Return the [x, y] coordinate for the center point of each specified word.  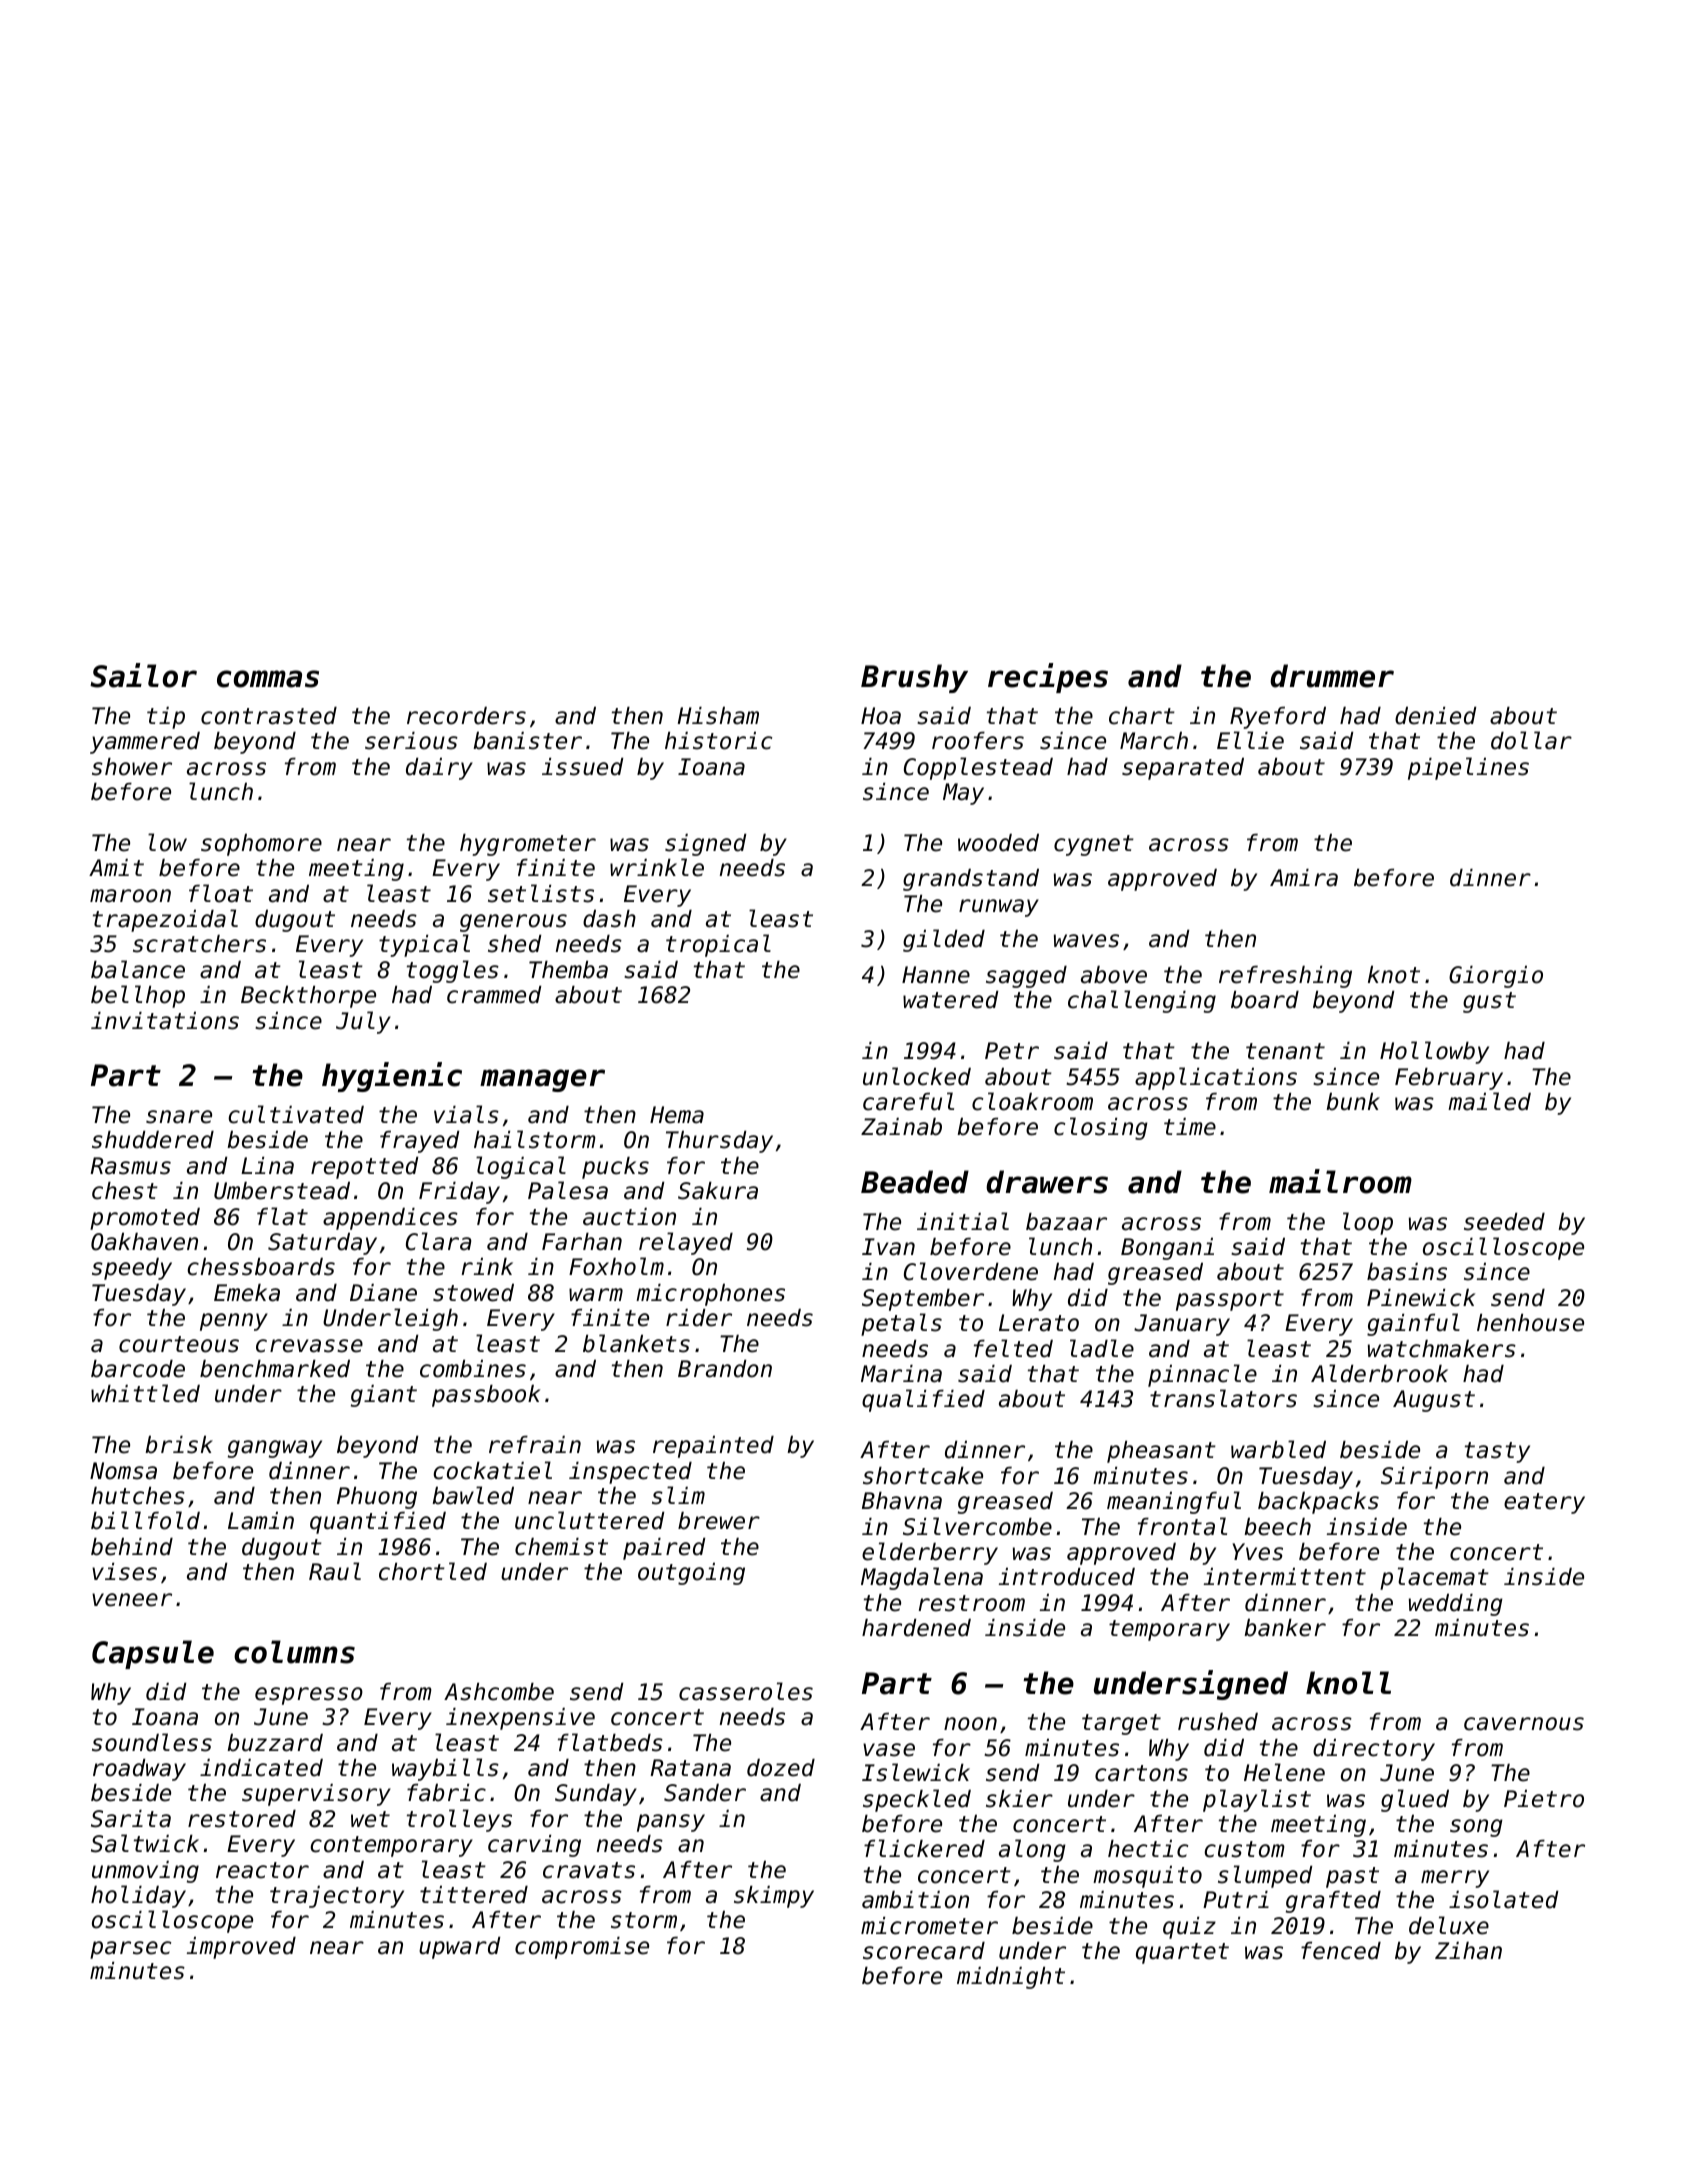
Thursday [719, 1142]
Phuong [377, 1498]
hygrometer [528, 845]
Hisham [718, 716]
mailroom [1340, 1181]
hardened [916, 1628]
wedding [1456, 1605]
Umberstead [282, 1191]
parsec [130, 1950]
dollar [1531, 740]
